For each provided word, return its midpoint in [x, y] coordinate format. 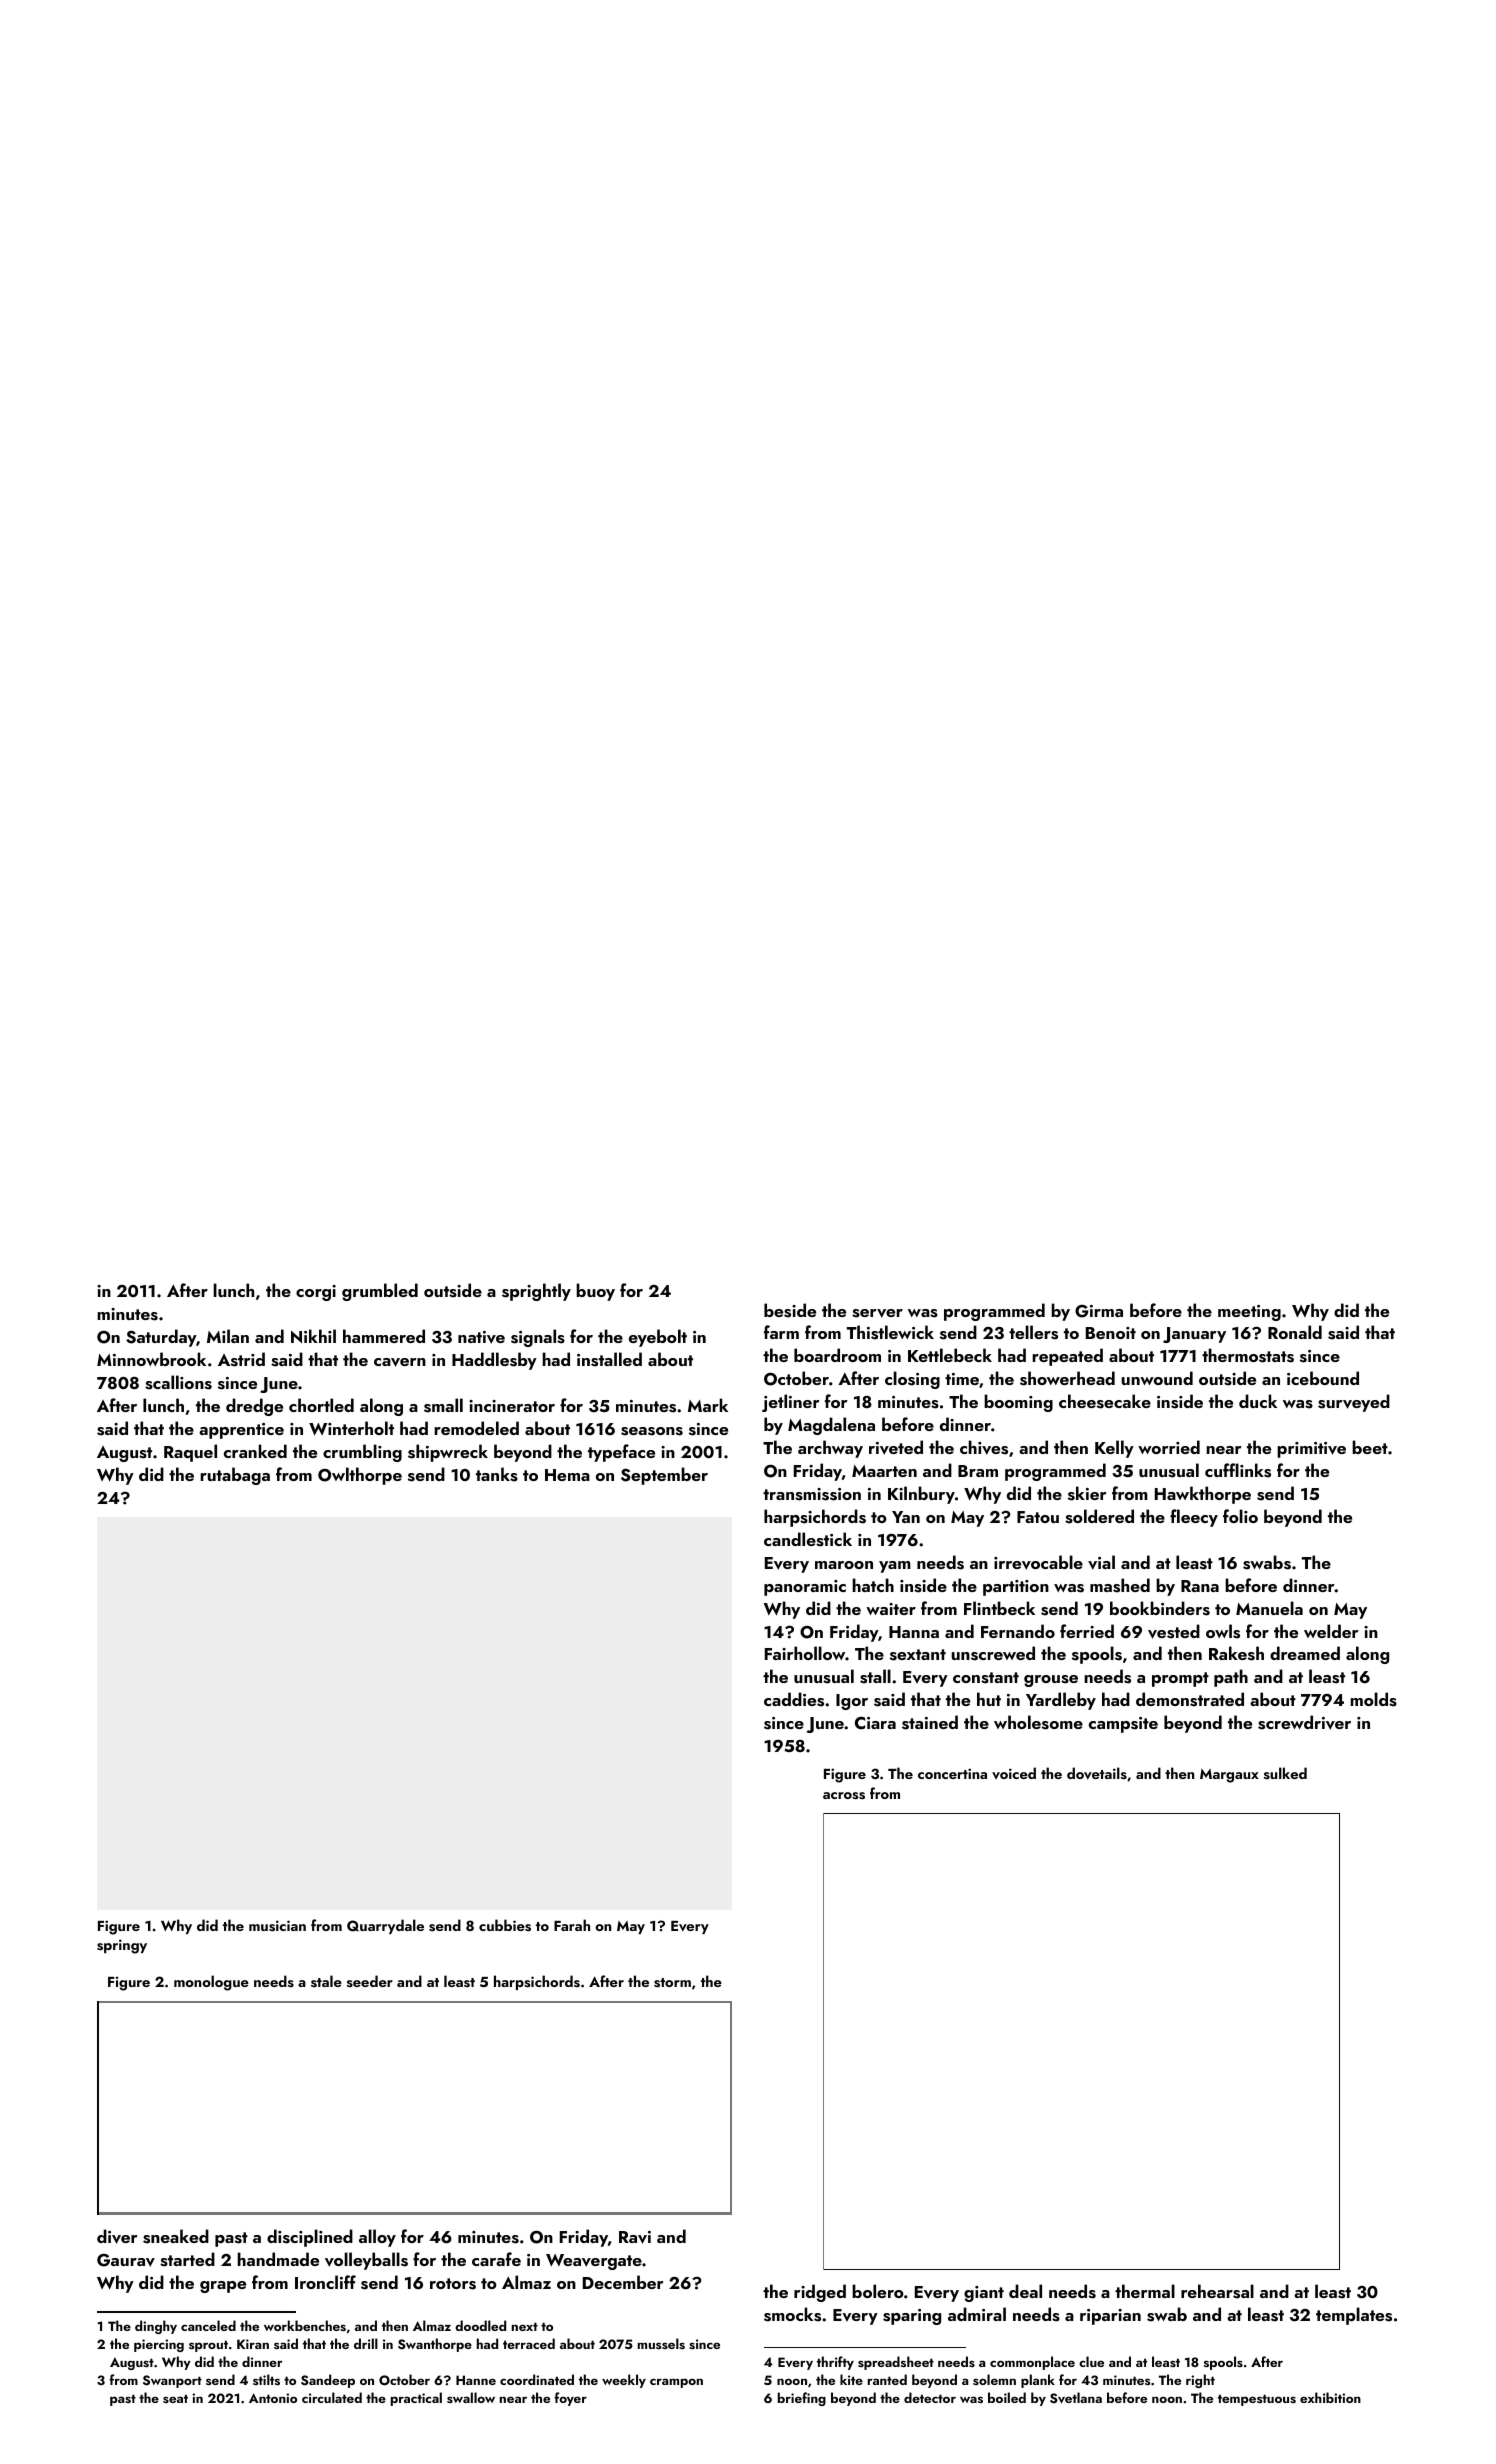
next [525, 2326]
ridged [820, 2293]
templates [1354, 2316]
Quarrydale [385, 1926]
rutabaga [235, 1476]
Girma [1099, 1311]
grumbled [380, 1292]
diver [117, 2236]
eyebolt [658, 1338]
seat [175, 2398]
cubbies [505, 1925]
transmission [812, 1494]
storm [672, 1983]
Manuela [1269, 1608]
